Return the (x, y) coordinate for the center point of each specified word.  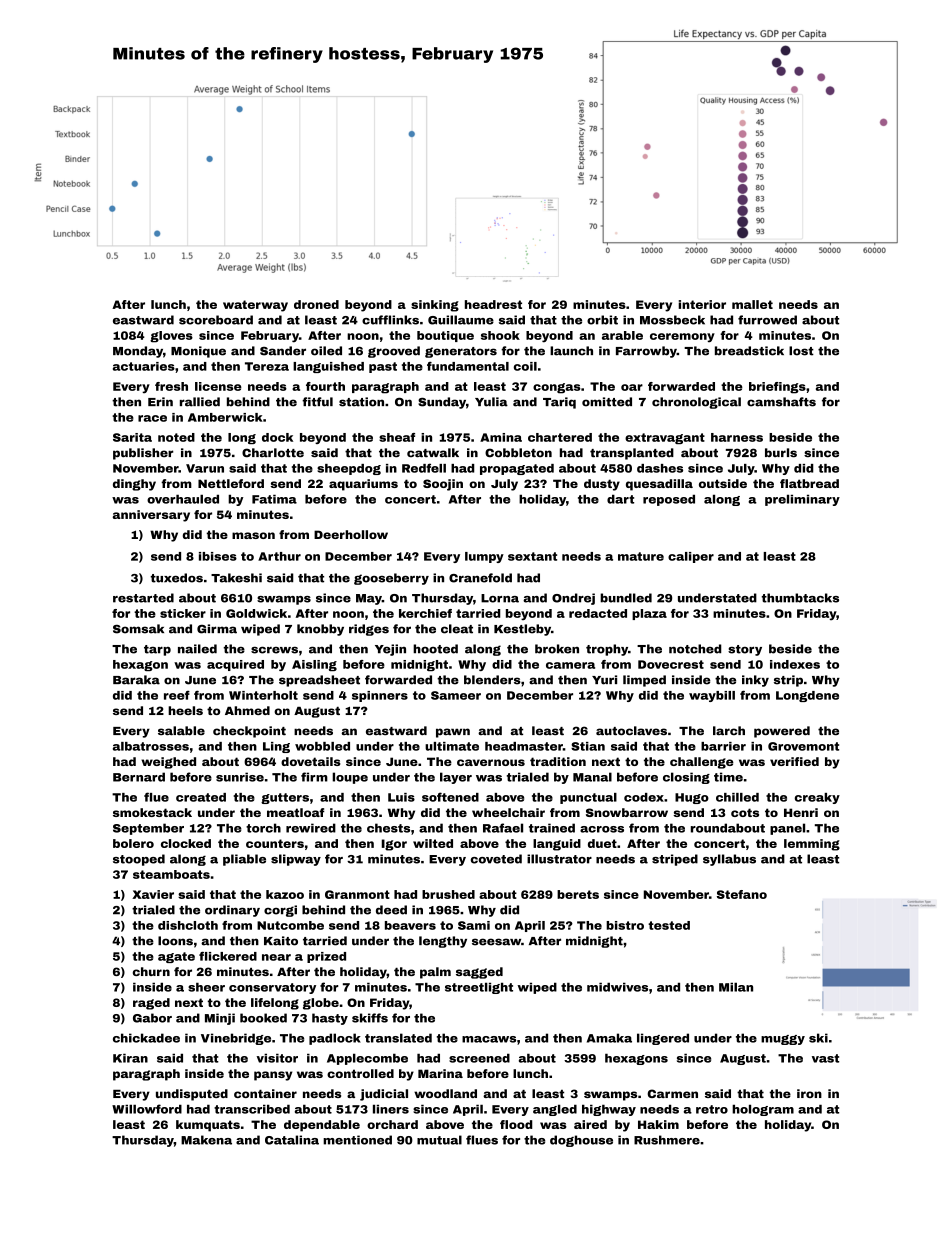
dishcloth (188, 925)
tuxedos (177, 578)
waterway (255, 306)
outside (723, 483)
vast (825, 1058)
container (265, 1093)
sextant (532, 556)
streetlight (479, 988)
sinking (435, 306)
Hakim (658, 1124)
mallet (752, 304)
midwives (617, 987)
